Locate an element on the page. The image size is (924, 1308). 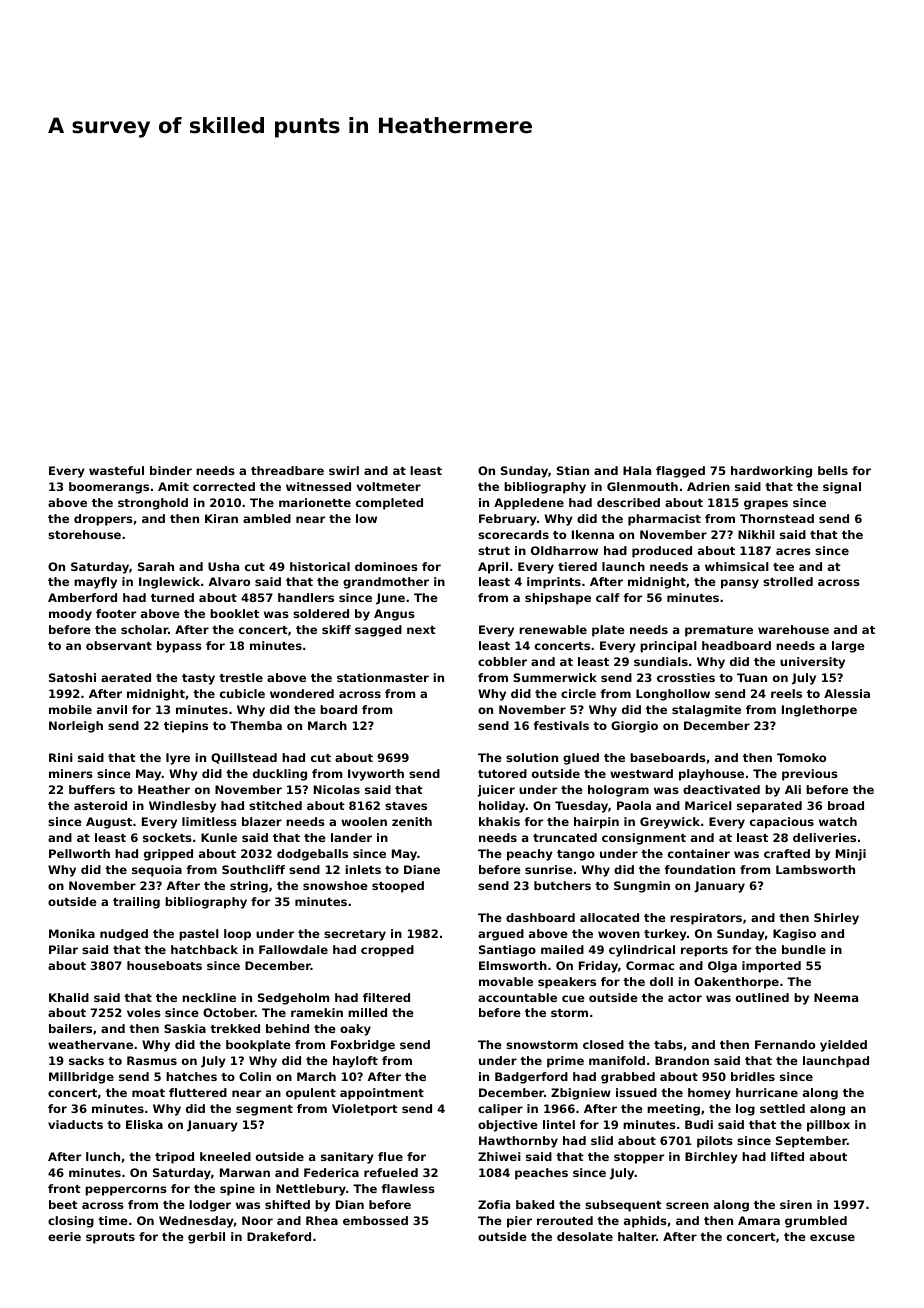
Sungmin is located at coordinates (642, 887).
